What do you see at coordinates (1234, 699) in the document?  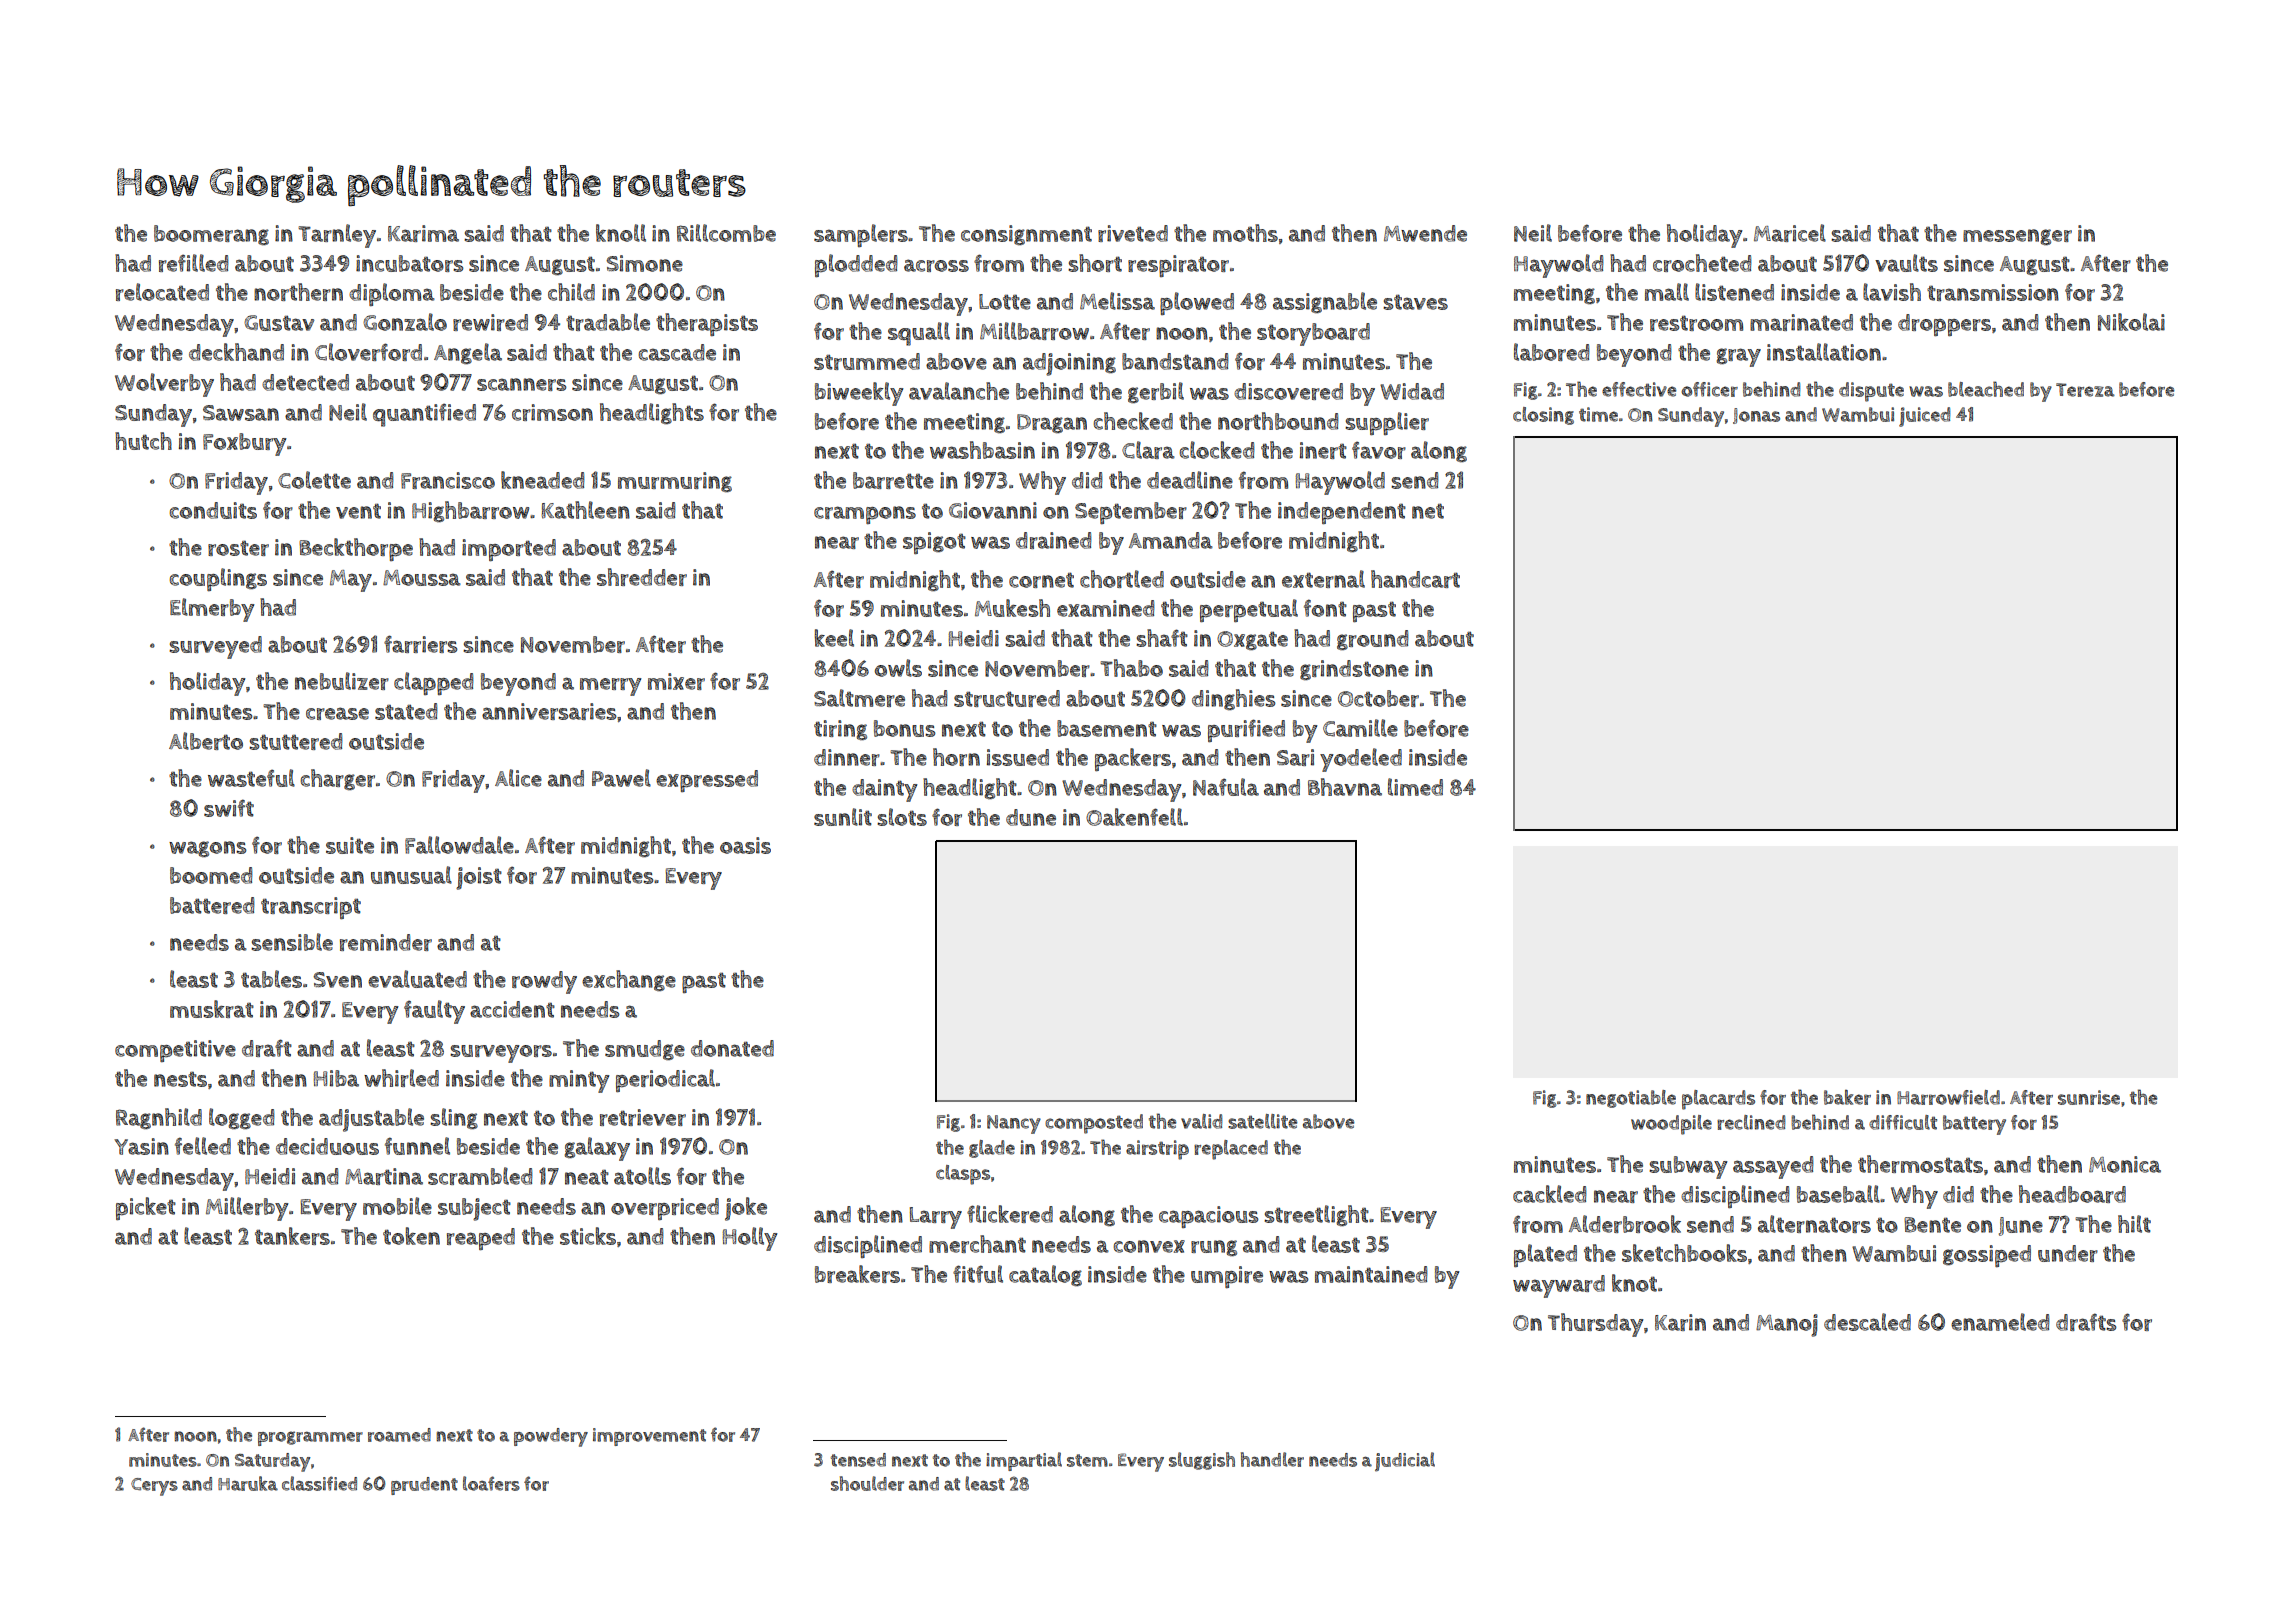 I see `dinghies` at bounding box center [1234, 699].
